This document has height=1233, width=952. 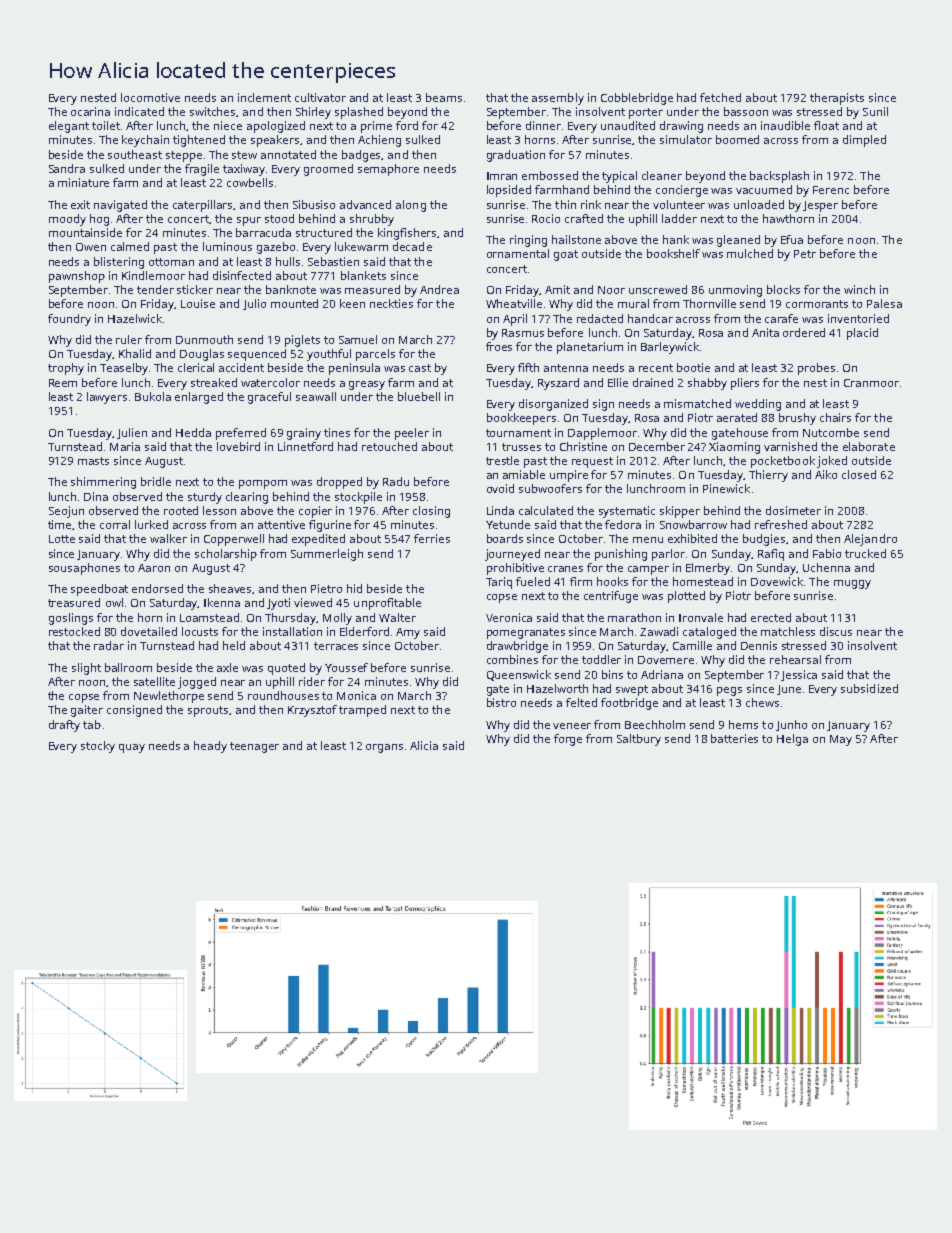 I want to click on volunteer, so click(x=679, y=204).
